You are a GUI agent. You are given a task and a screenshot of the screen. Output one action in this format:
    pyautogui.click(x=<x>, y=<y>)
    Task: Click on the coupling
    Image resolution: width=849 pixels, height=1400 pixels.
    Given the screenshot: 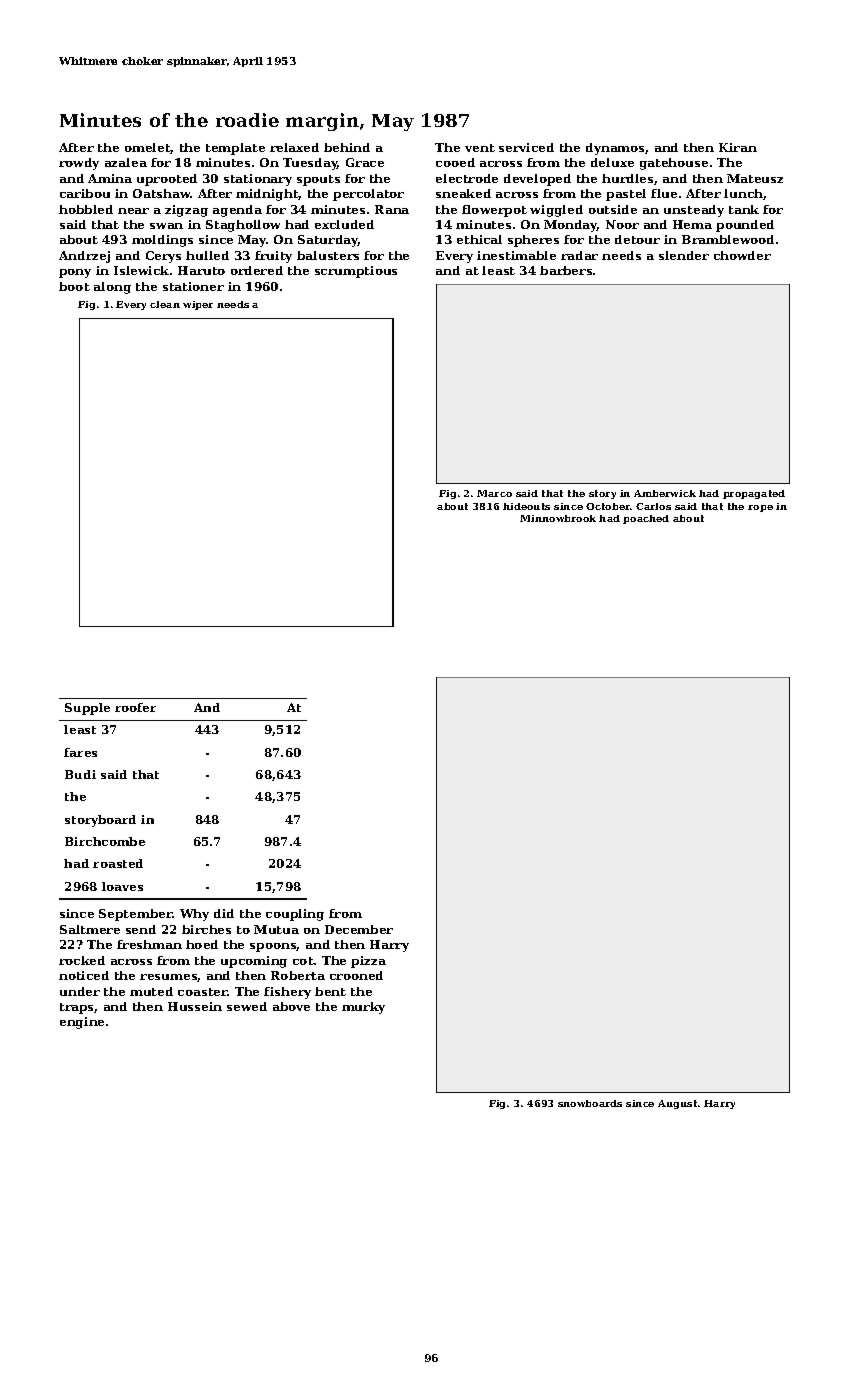 What is the action you would take?
    pyautogui.click(x=295, y=915)
